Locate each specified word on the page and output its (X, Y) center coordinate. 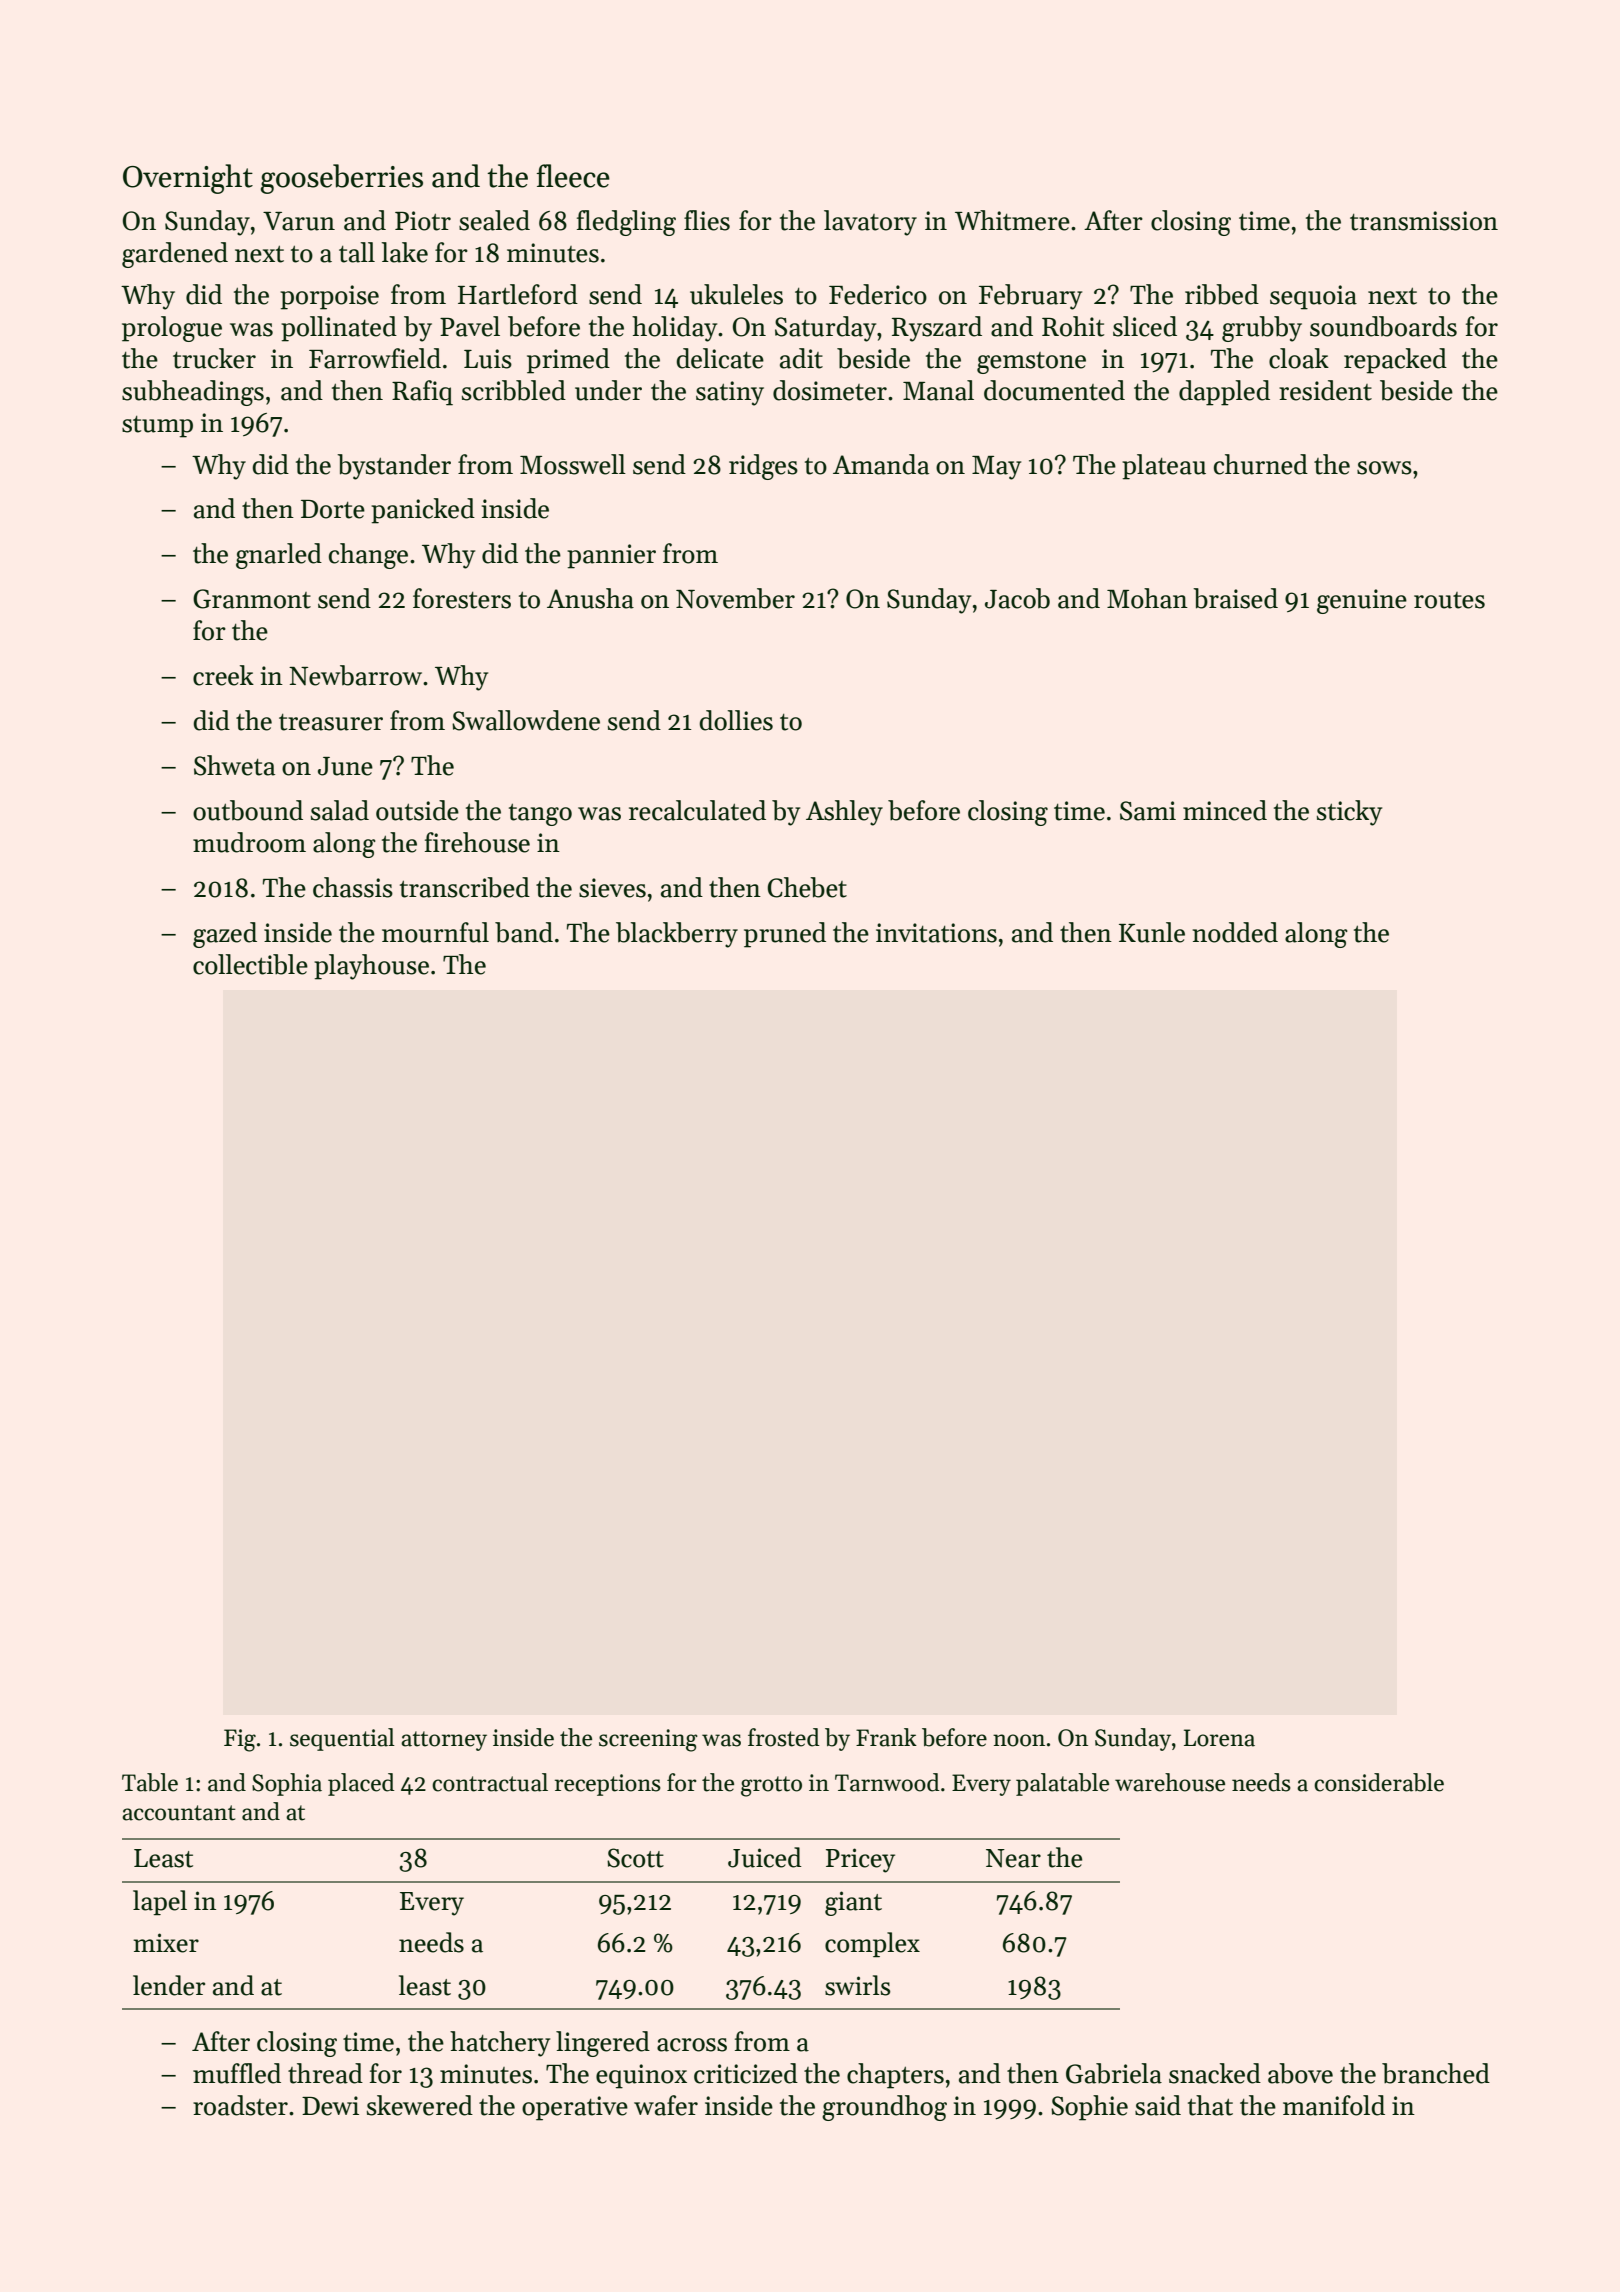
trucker (214, 358)
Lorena (1219, 1738)
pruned (785, 935)
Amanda (881, 464)
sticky (1349, 813)
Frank (886, 1737)
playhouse (371, 967)
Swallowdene (526, 720)
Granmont (252, 599)
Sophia (287, 1784)
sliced (1145, 326)
